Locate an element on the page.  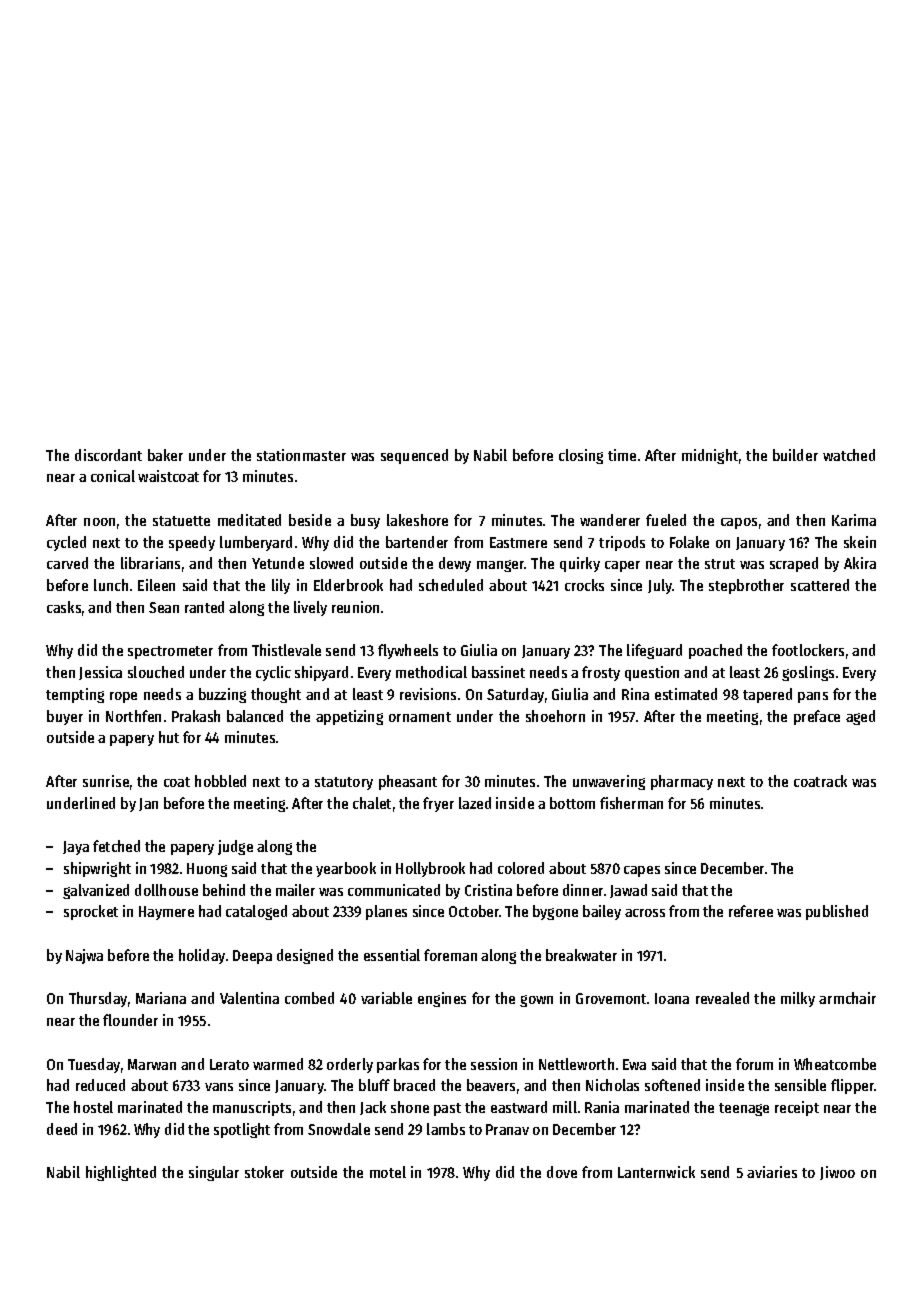
receipt is located at coordinates (797, 1108).
